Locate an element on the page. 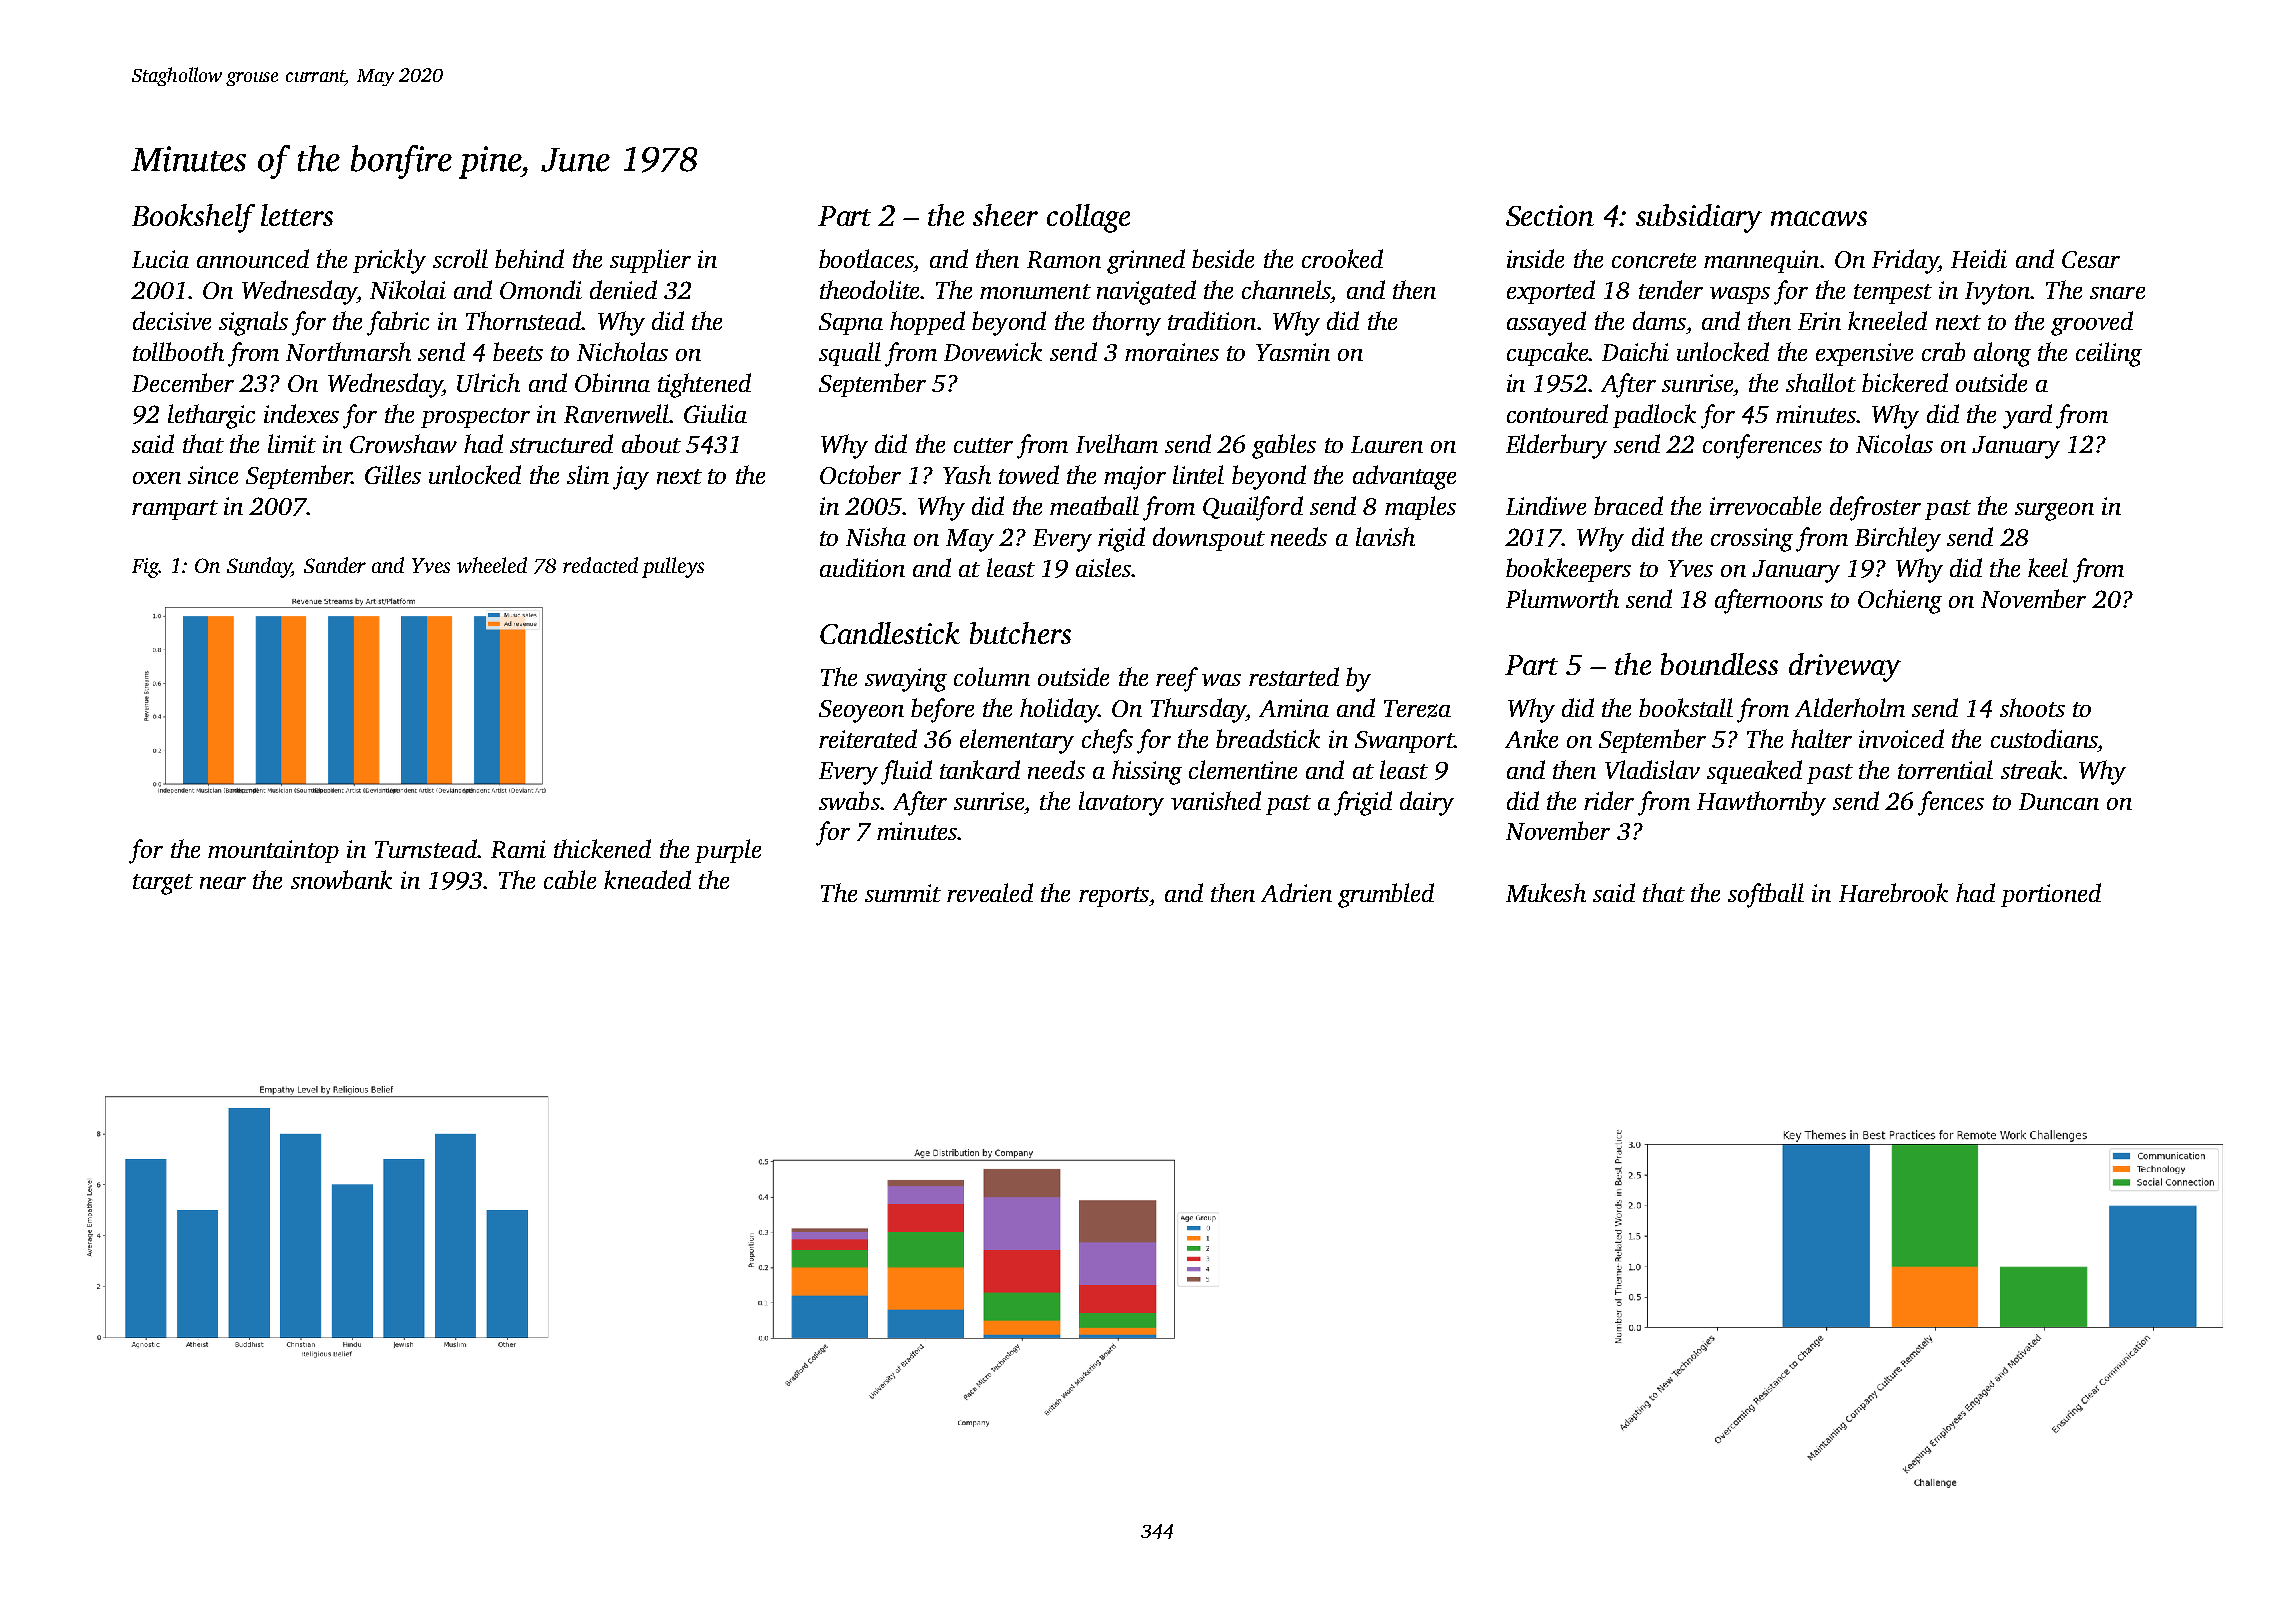 This page has height=1614, width=2282. Yasmin is located at coordinates (1293, 352).
